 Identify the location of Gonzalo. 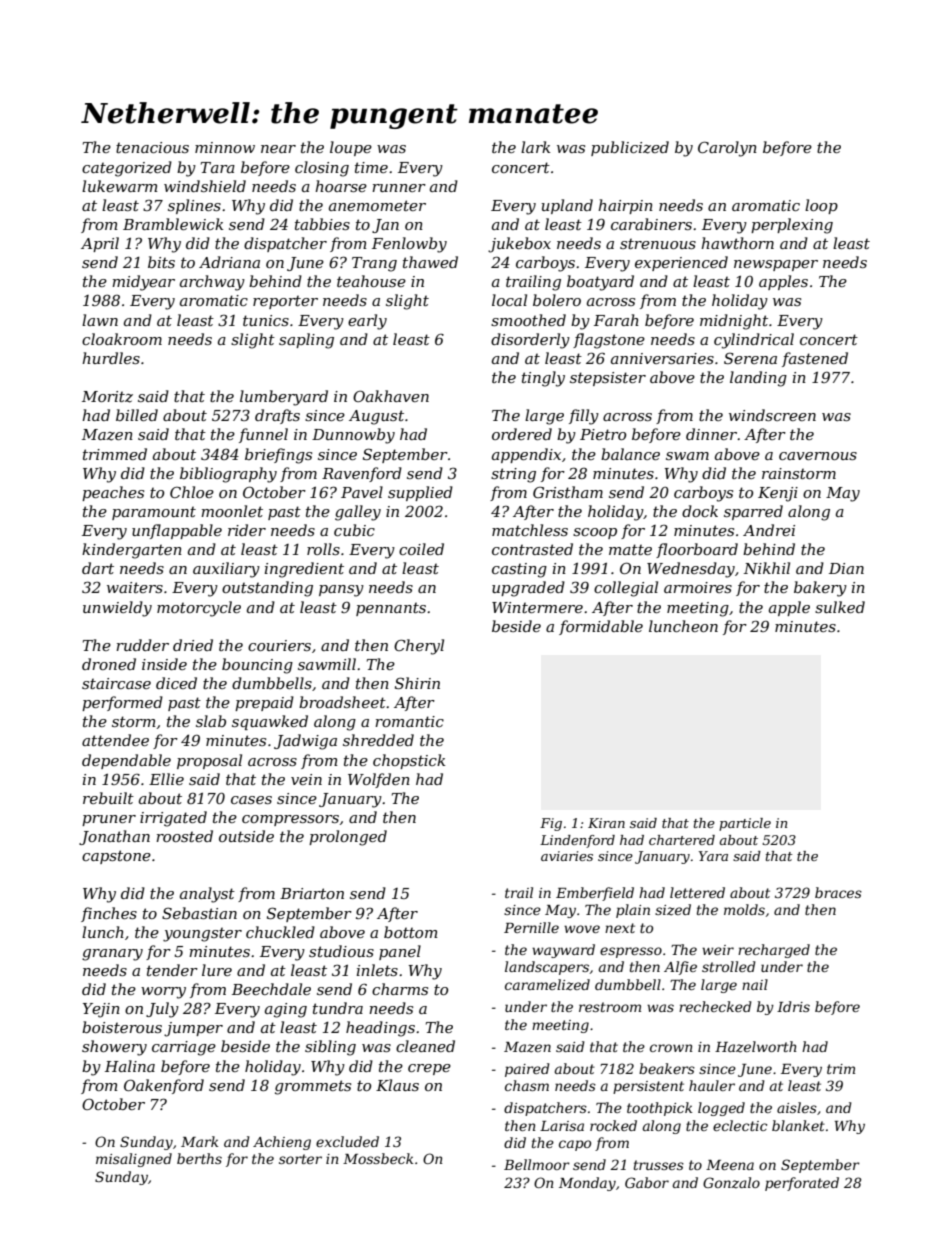
(731, 1183).
